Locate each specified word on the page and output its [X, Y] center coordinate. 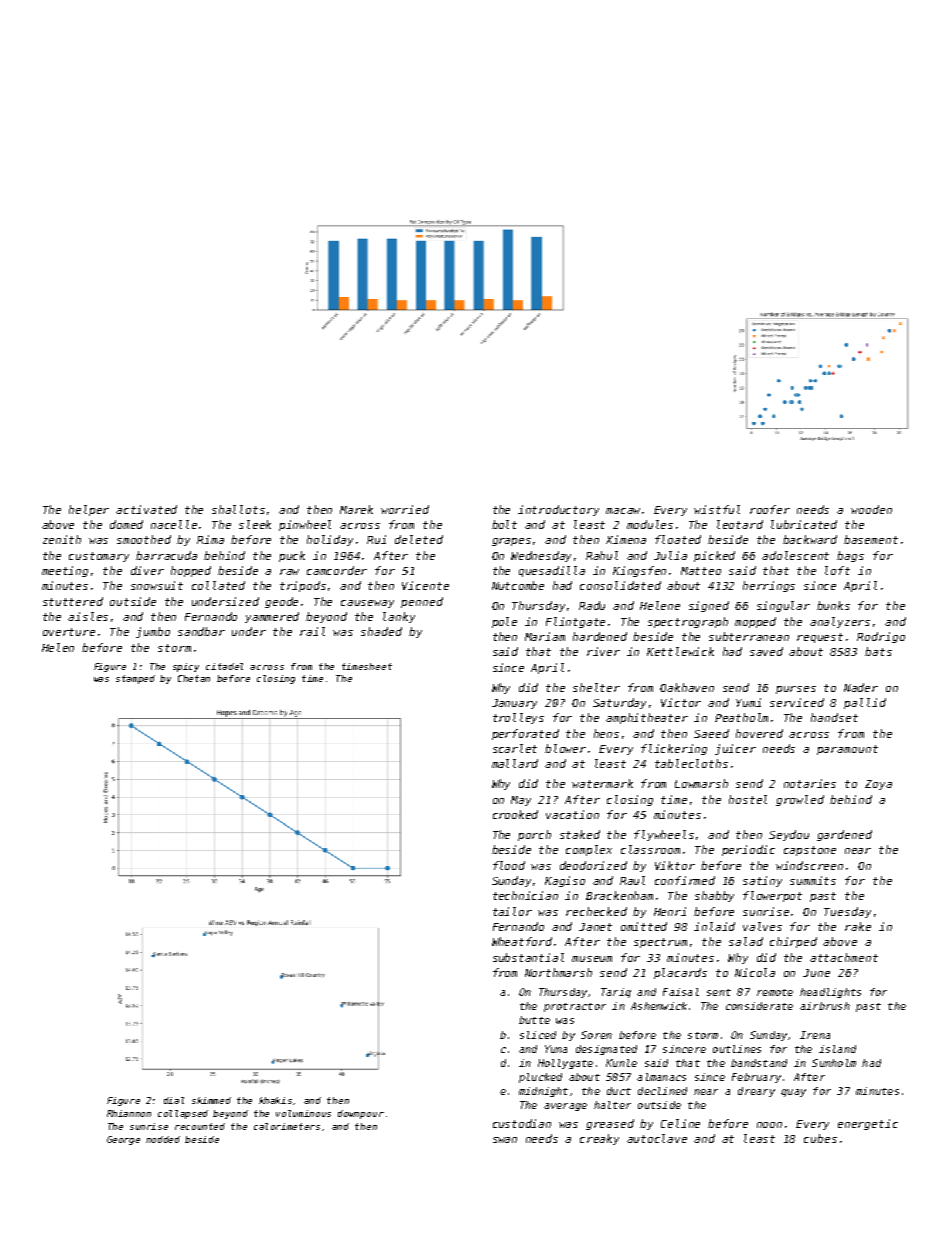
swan [505, 1140]
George [123, 1140]
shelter [596, 687]
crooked [515, 814]
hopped [191, 571]
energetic [868, 1124]
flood [509, 865]
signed [709, 606]
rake [858, 926]
